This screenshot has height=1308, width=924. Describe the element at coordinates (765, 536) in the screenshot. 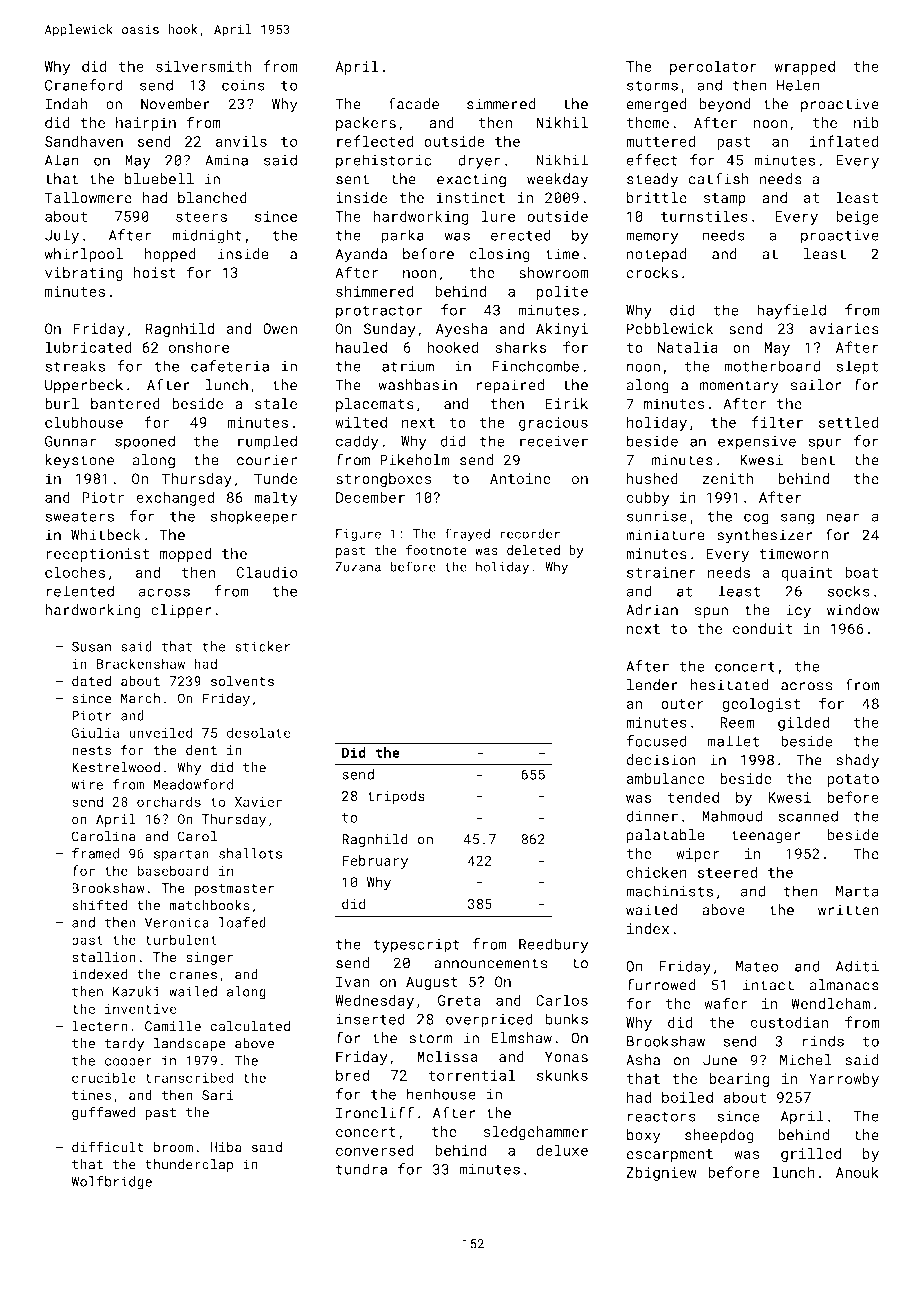

I see `synthesizer` at that location.
